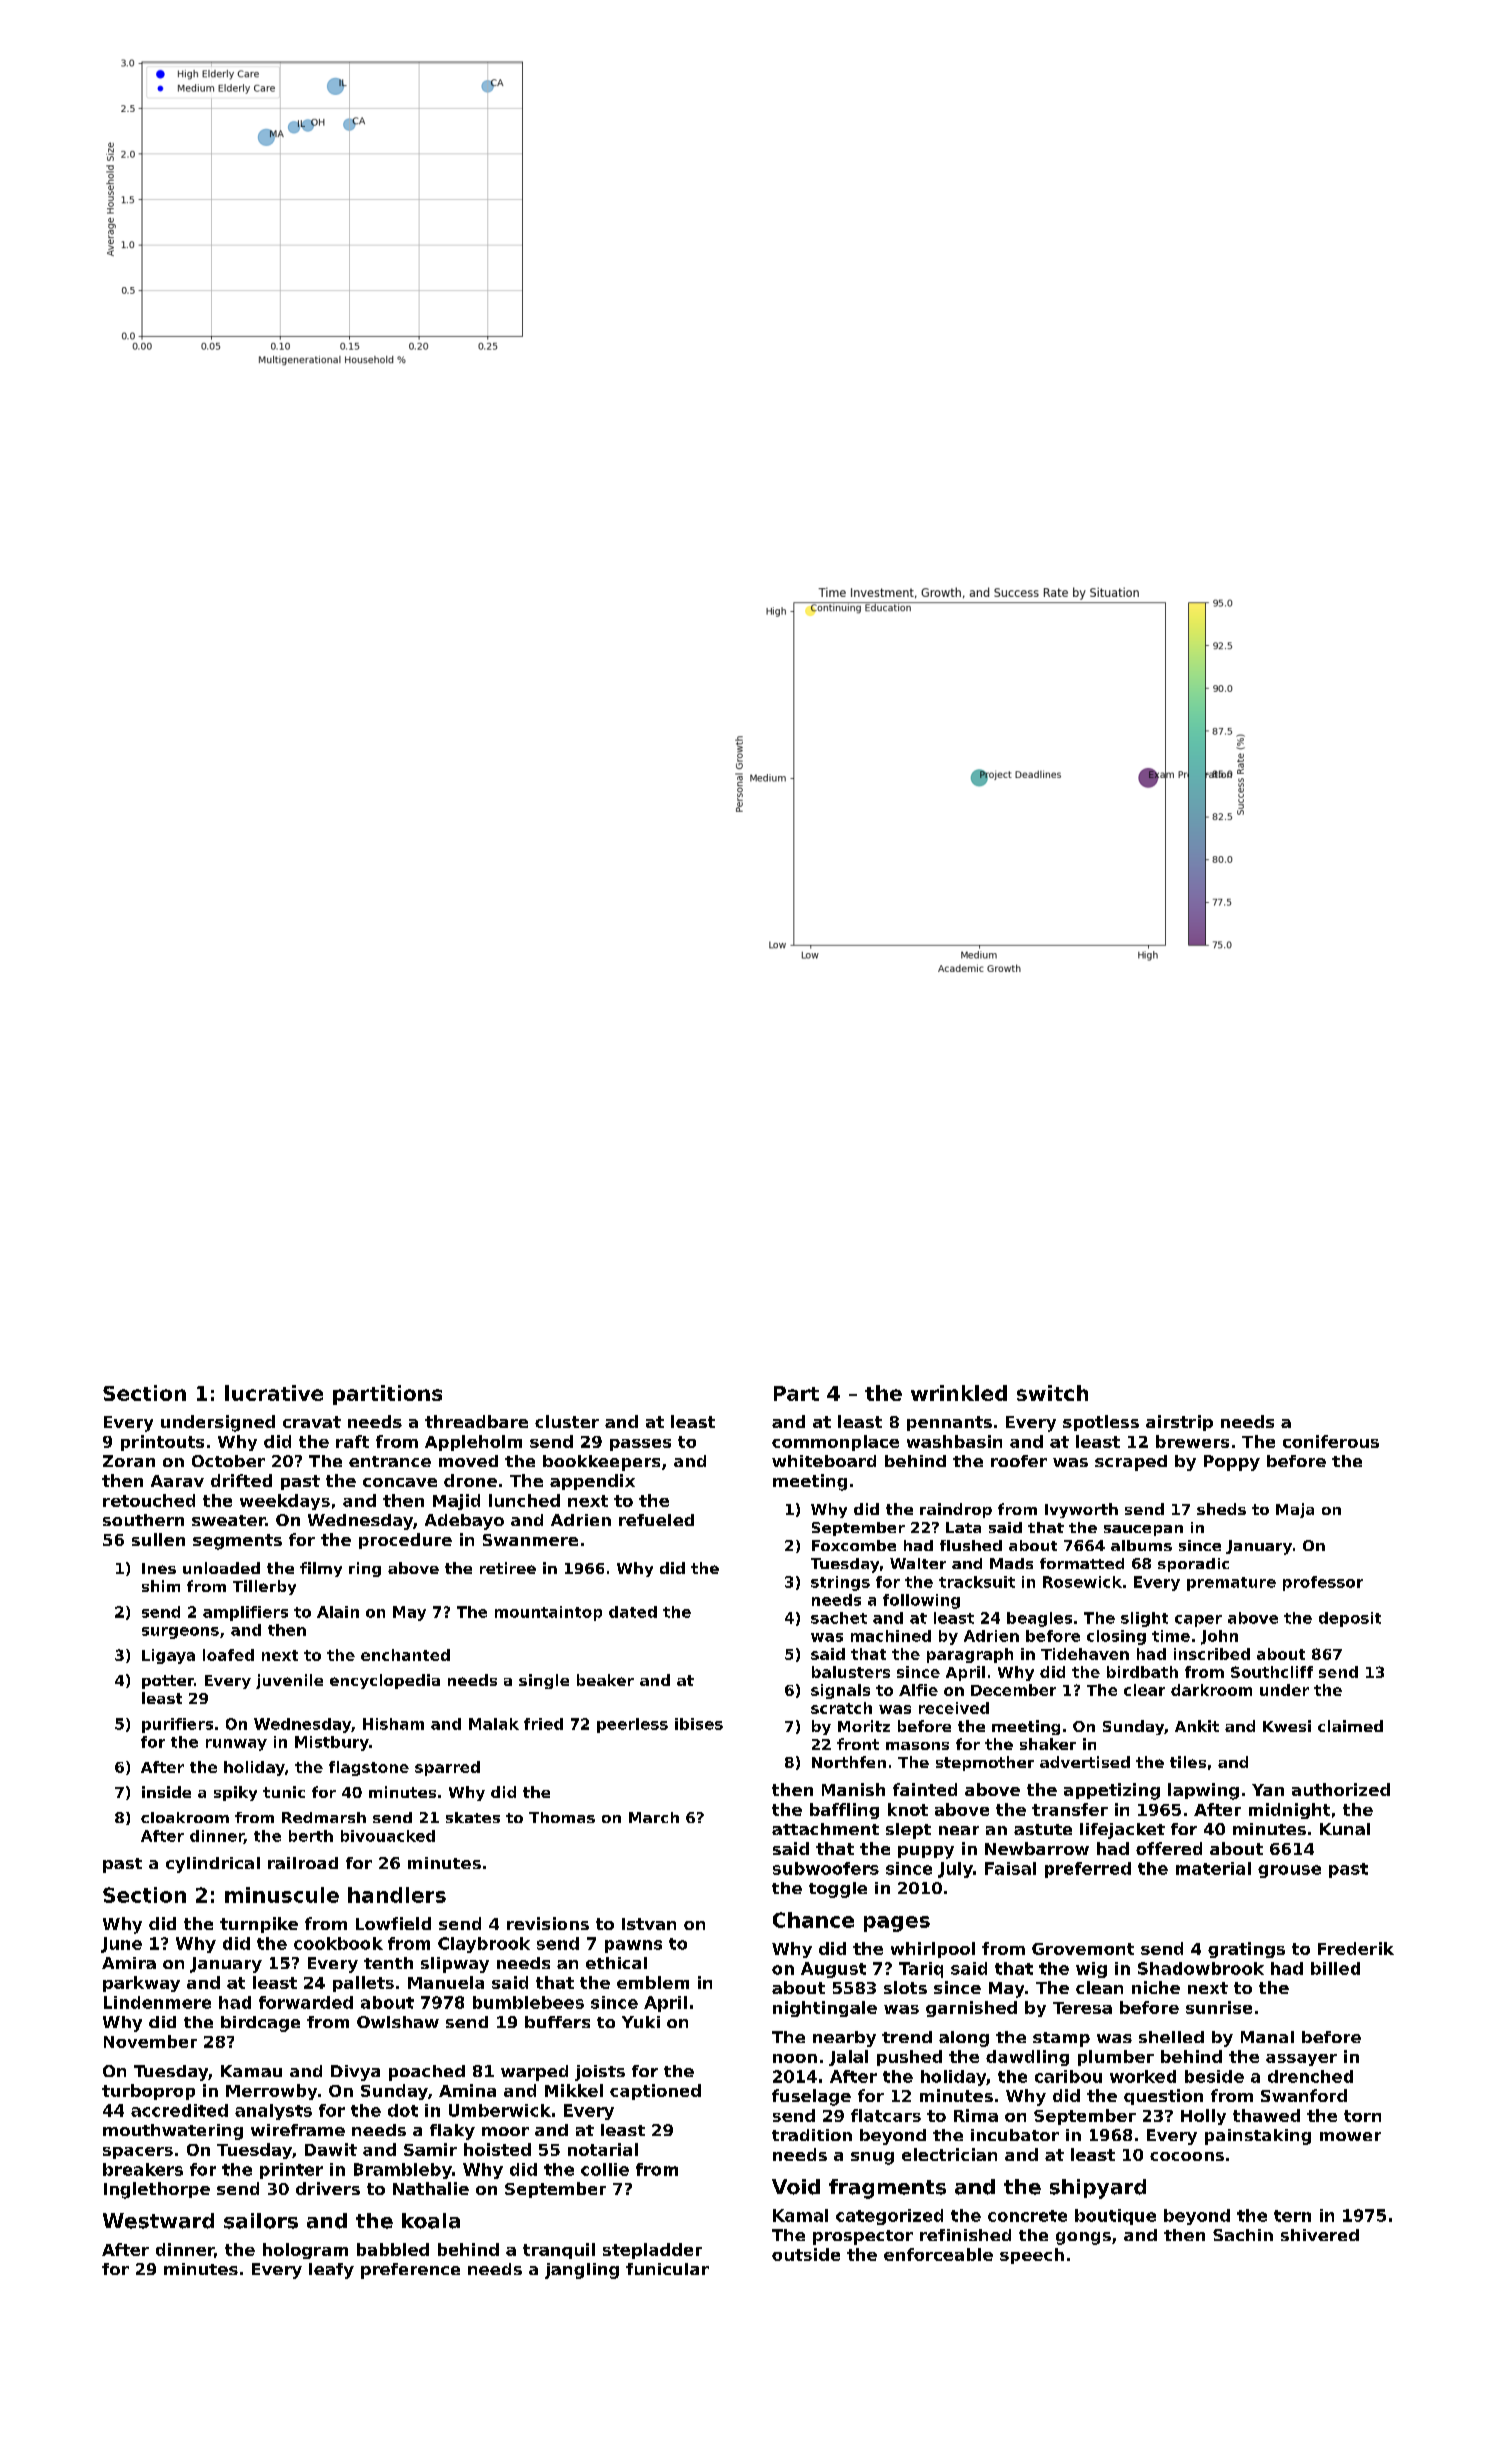 The image size is (1496, 2464). Describe the element at coordinates (1213, 1868) in the document. I see `material` at that location.
